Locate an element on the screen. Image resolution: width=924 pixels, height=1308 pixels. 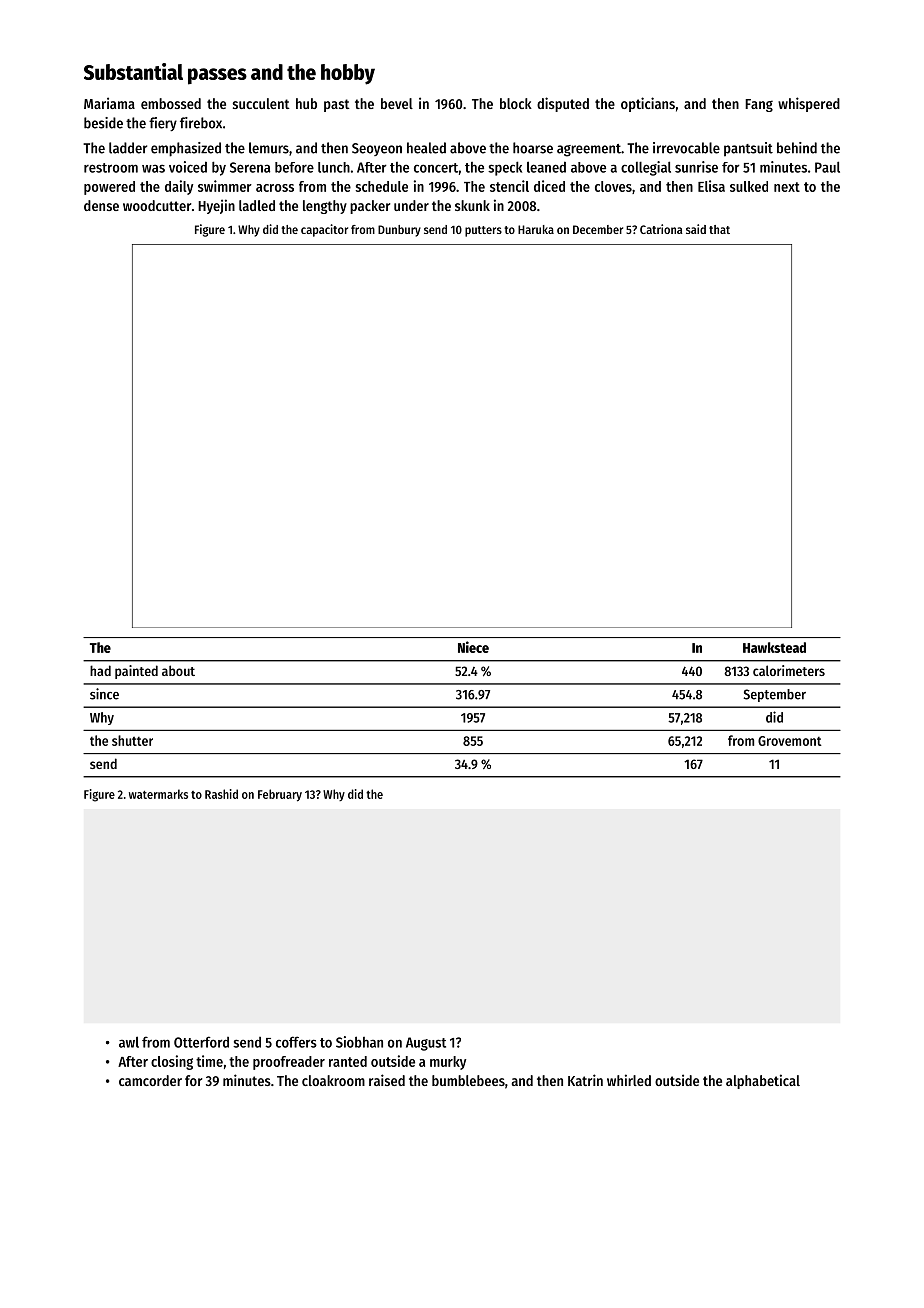
Grovemont is located at coordinates (790, 741).
